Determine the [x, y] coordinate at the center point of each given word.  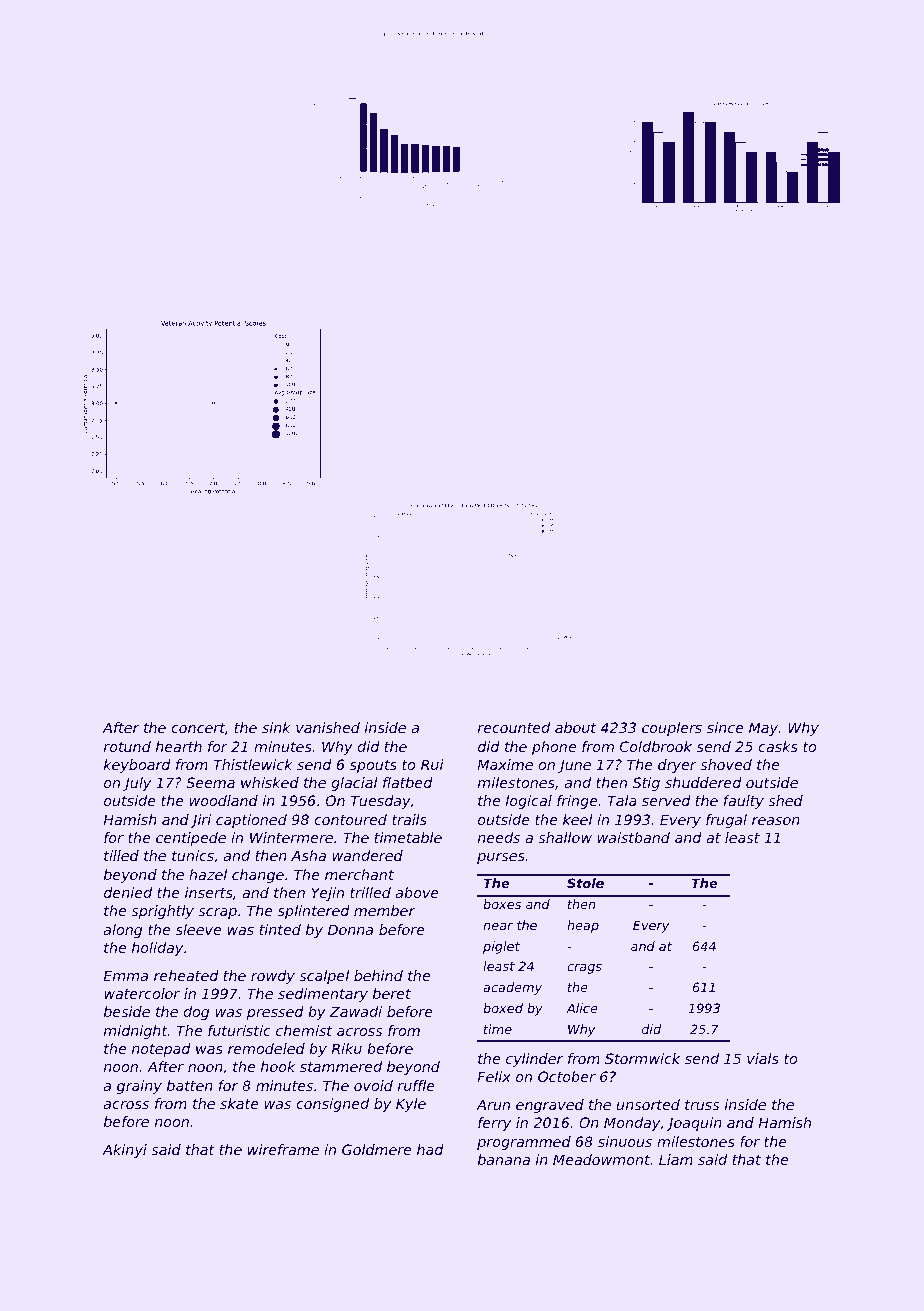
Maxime [505, 764]
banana [504, 1159]
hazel [208, 874]
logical [529, 802]
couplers [672, 729]
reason [776, 821]
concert [198, 728]
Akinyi [125, 1151]
